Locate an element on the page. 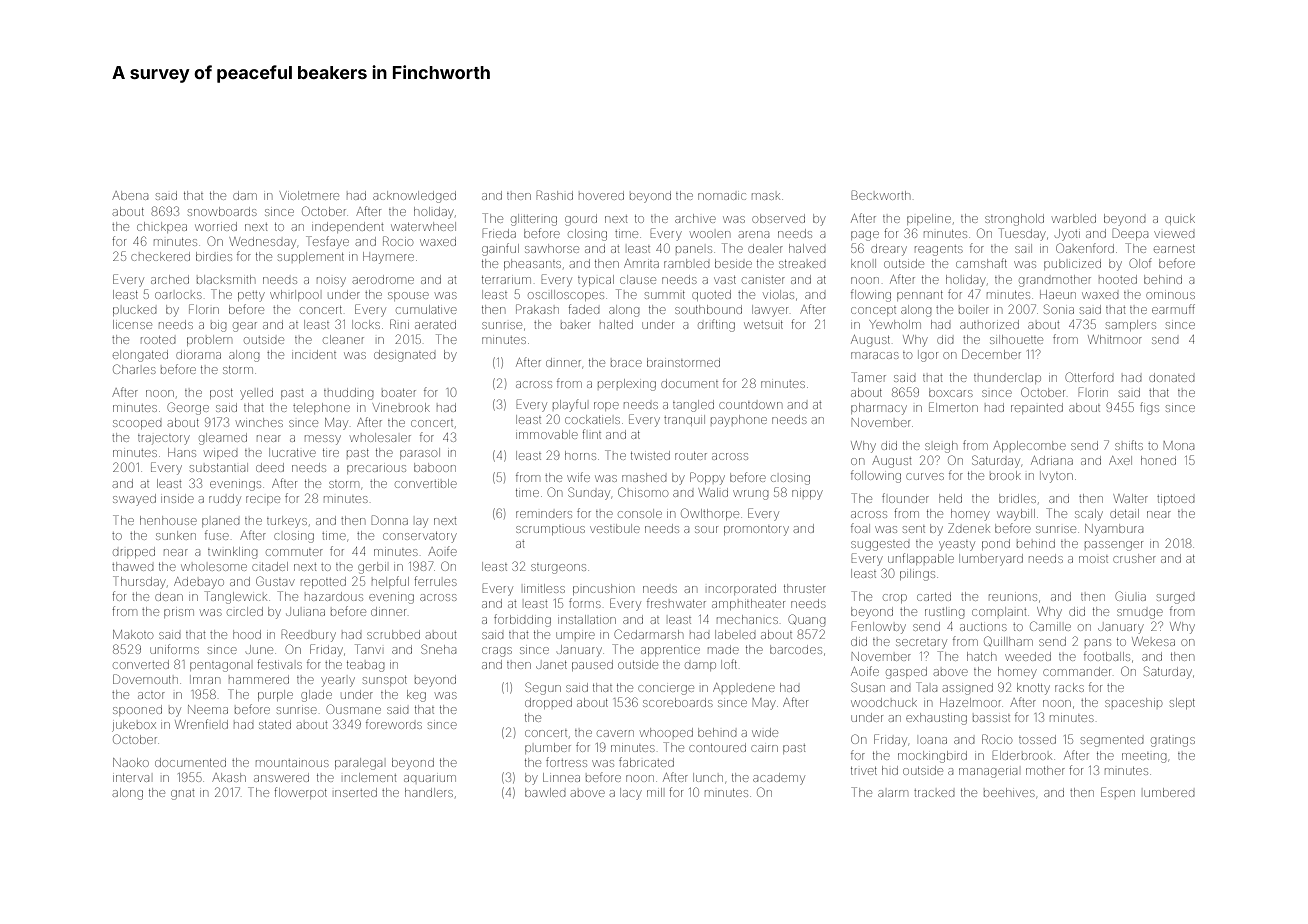 The height and width of the document is (924, 1308). passenger is located at coordinates (1114, 546).
